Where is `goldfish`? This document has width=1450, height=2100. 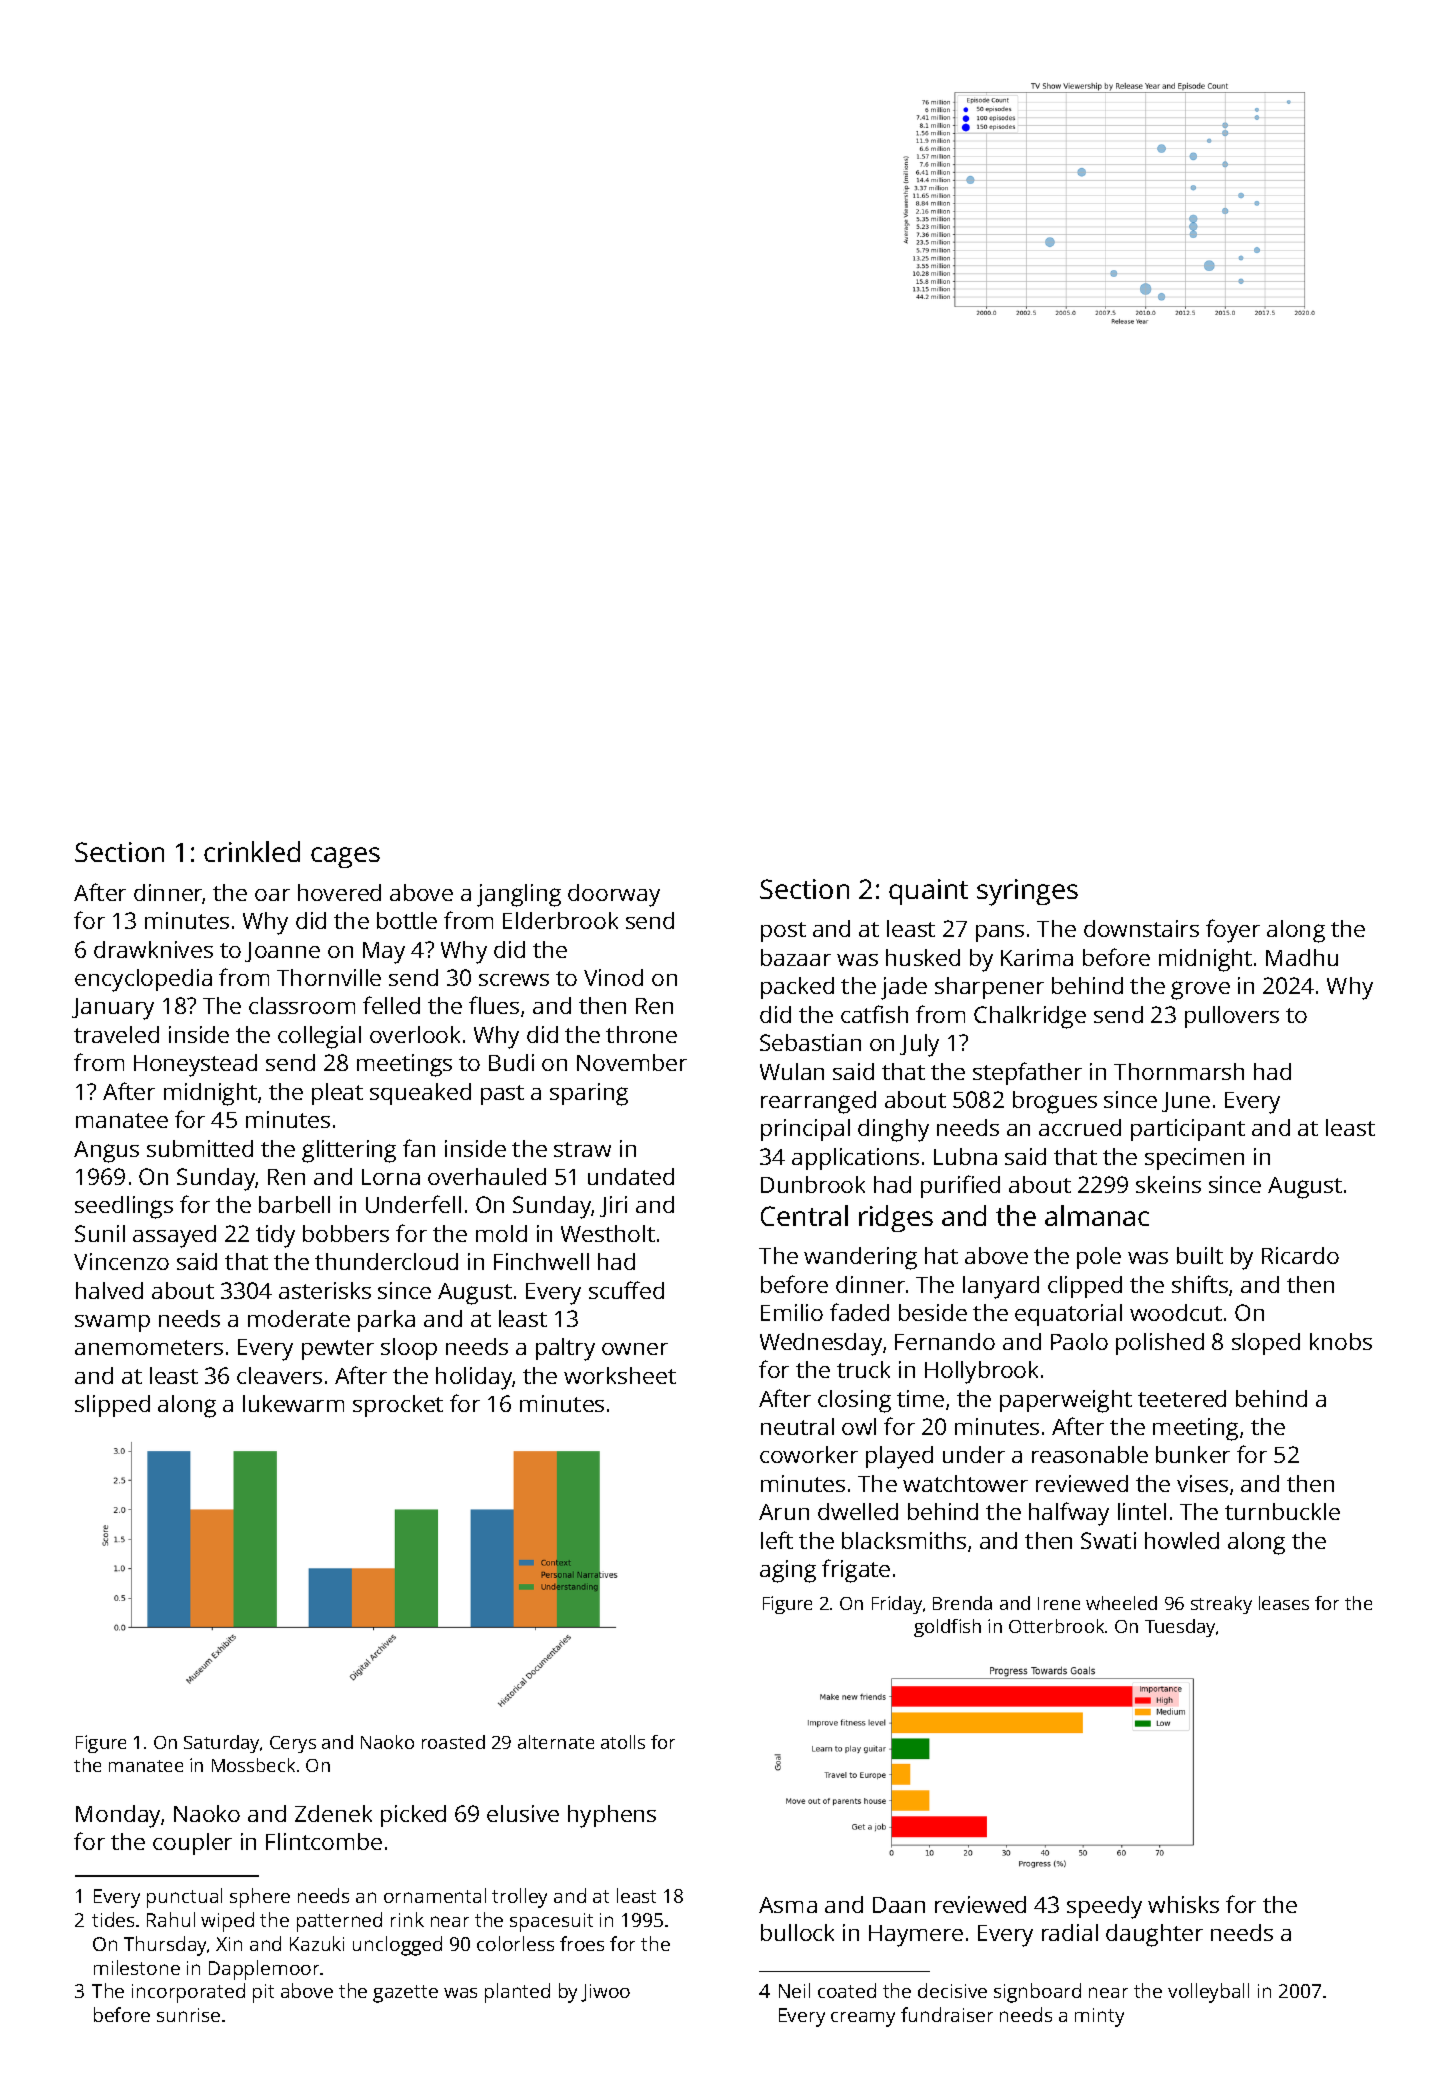
goldfish is located at coordinates (947, 1628).
